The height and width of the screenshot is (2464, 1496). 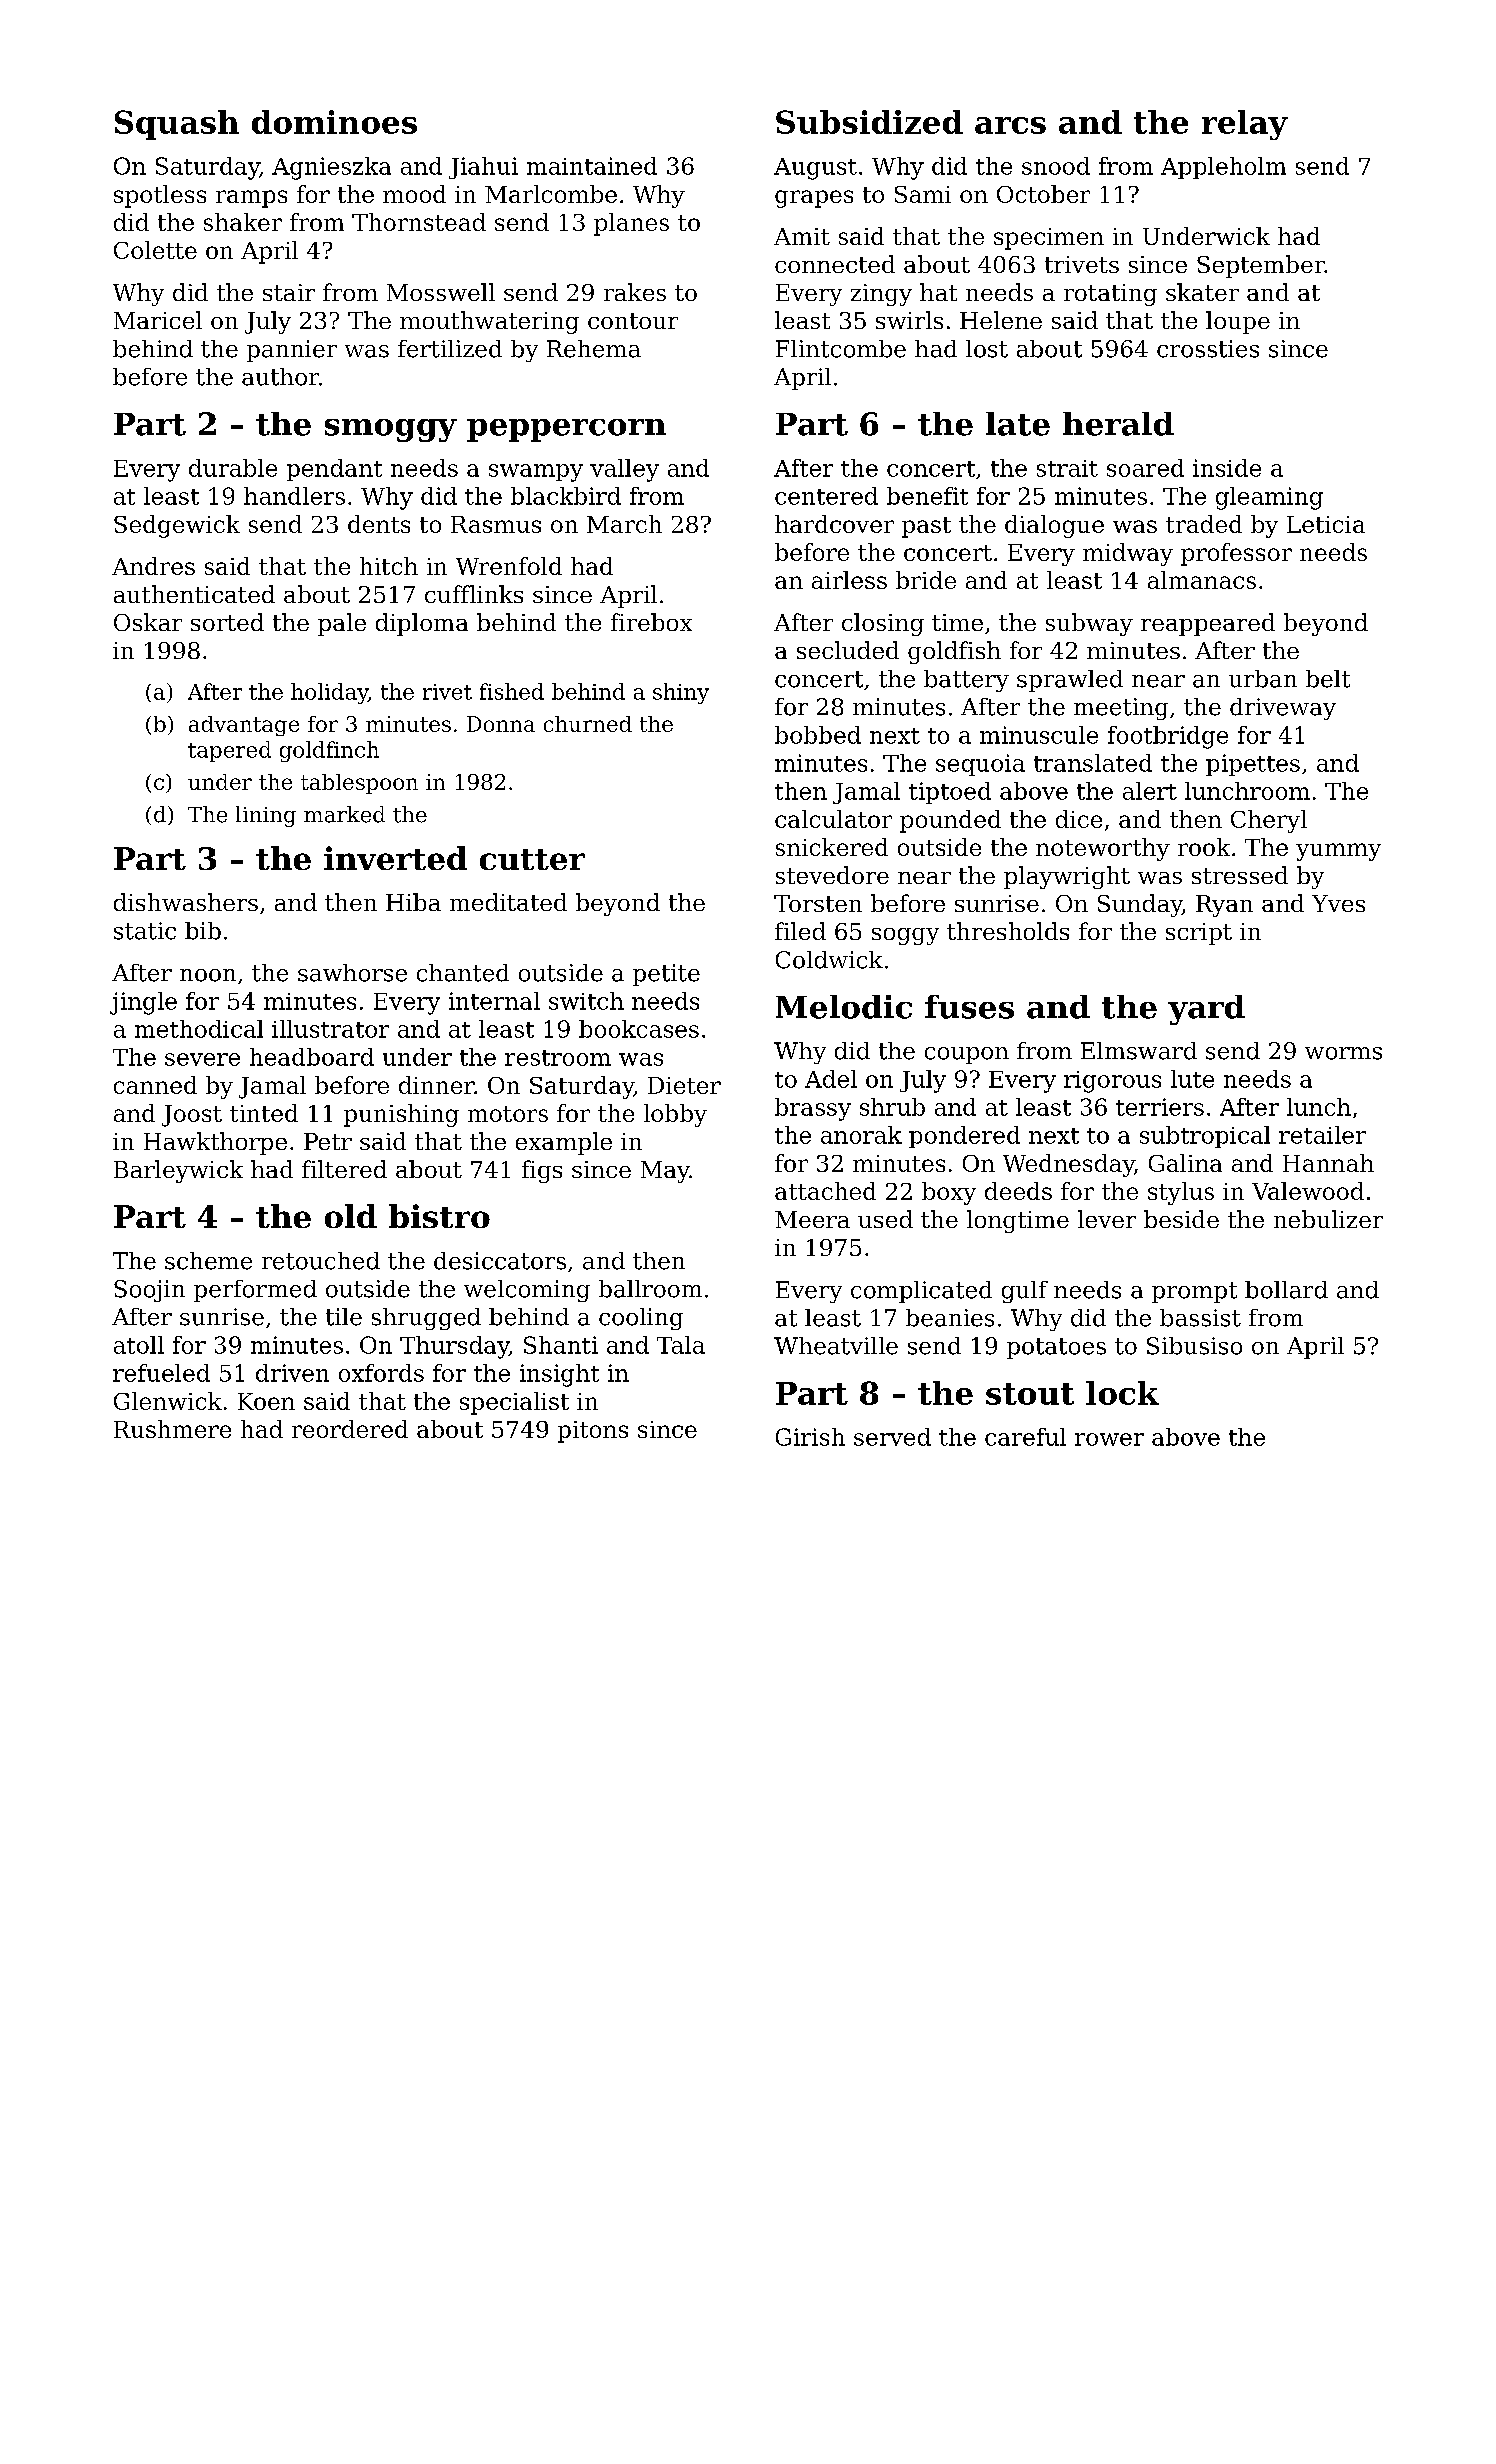 What do you see at coordinates (1328, 679) in the screenshot?
I see `belt` at bounding box center [1328, 679].
